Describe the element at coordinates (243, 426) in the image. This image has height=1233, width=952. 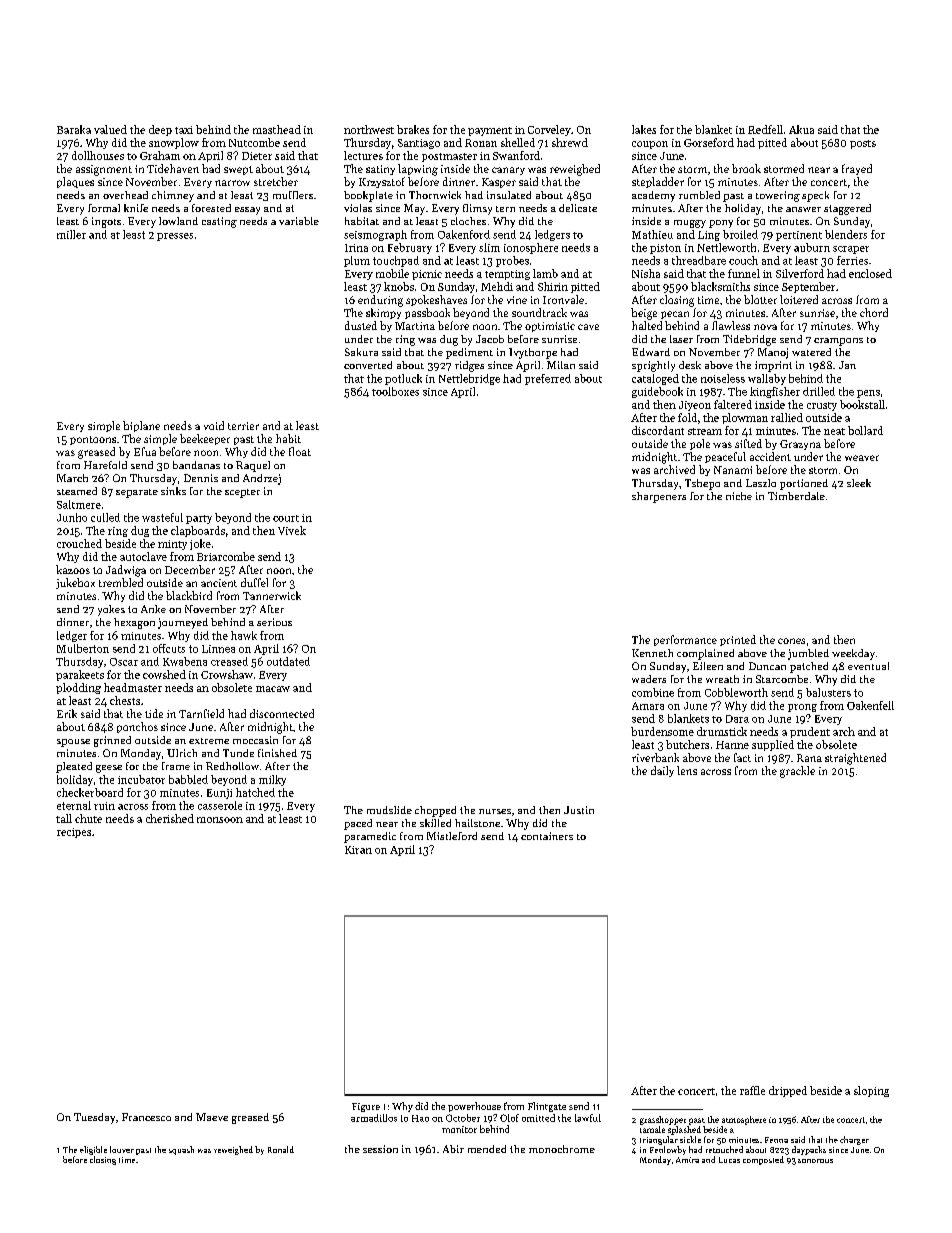
I see `terrier` at that location.
